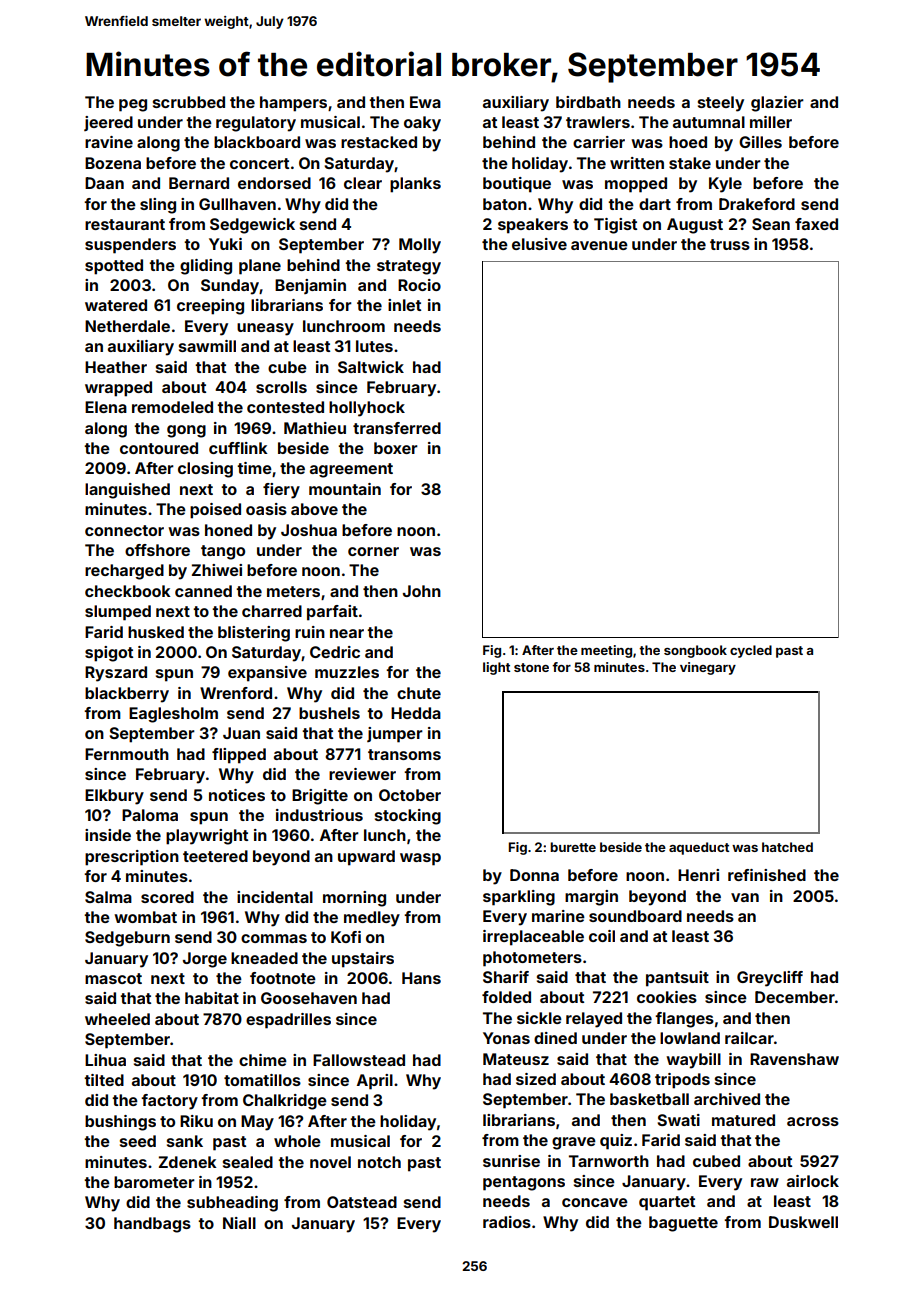  Describe the element at coordinates (777, 104) in the screenshot. I see `glazier` at that location.
